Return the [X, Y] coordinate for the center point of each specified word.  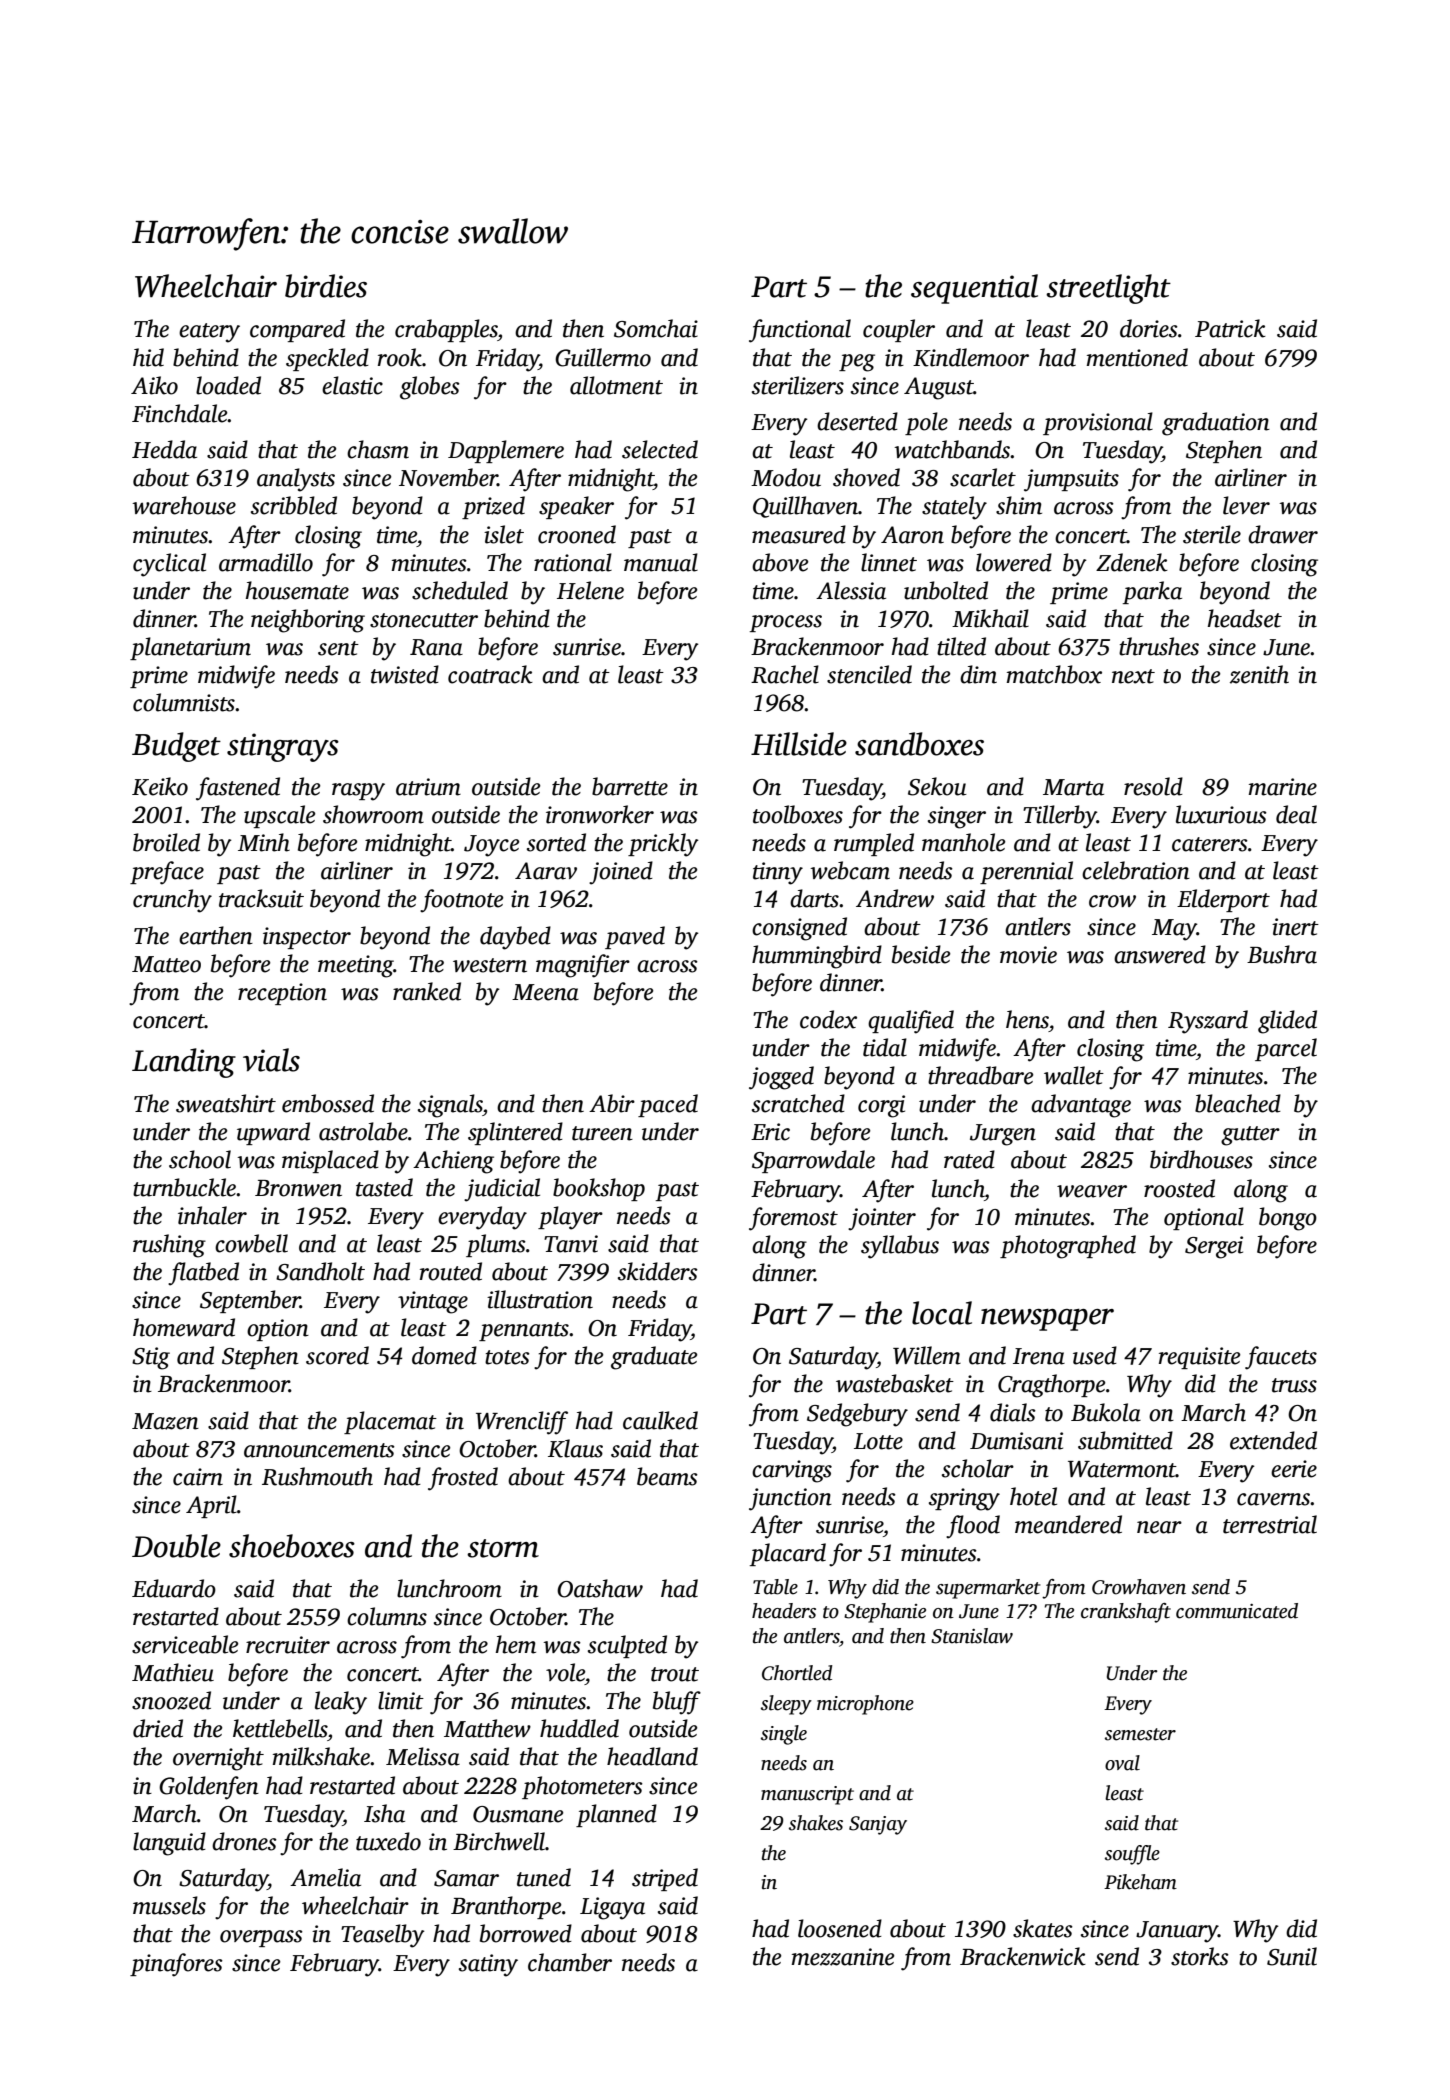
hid [148, 357]
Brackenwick [1023, 1956]
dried [158, 1728]
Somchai [656, 328]
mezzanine [843, 1957]
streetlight [1108, 289]
